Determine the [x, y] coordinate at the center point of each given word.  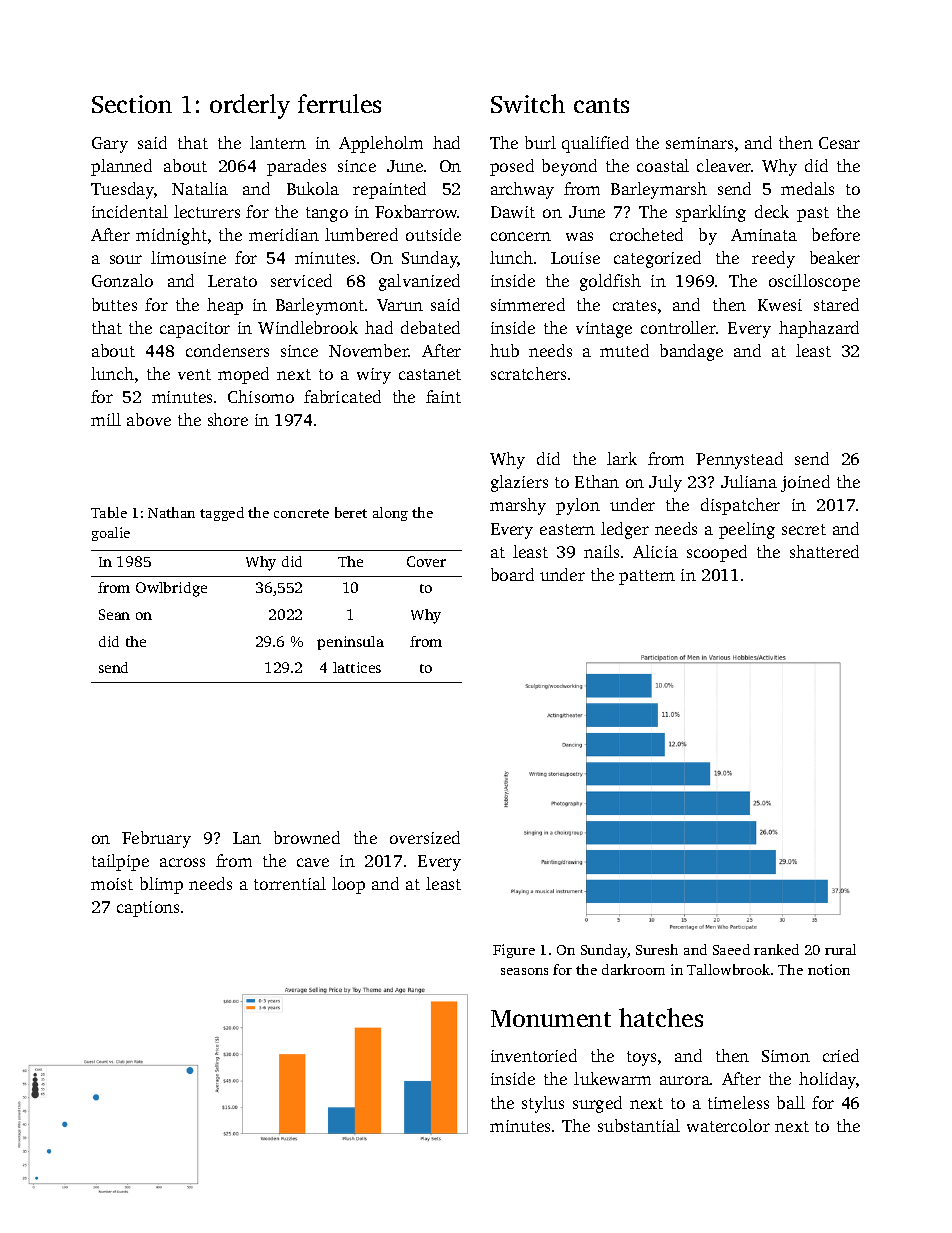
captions [148, 909]
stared [836, 304]
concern [521, 236]
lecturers [207, 211]
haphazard [819, 329]
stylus [543, 1104]
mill [106, 419]
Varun [400, 305]
